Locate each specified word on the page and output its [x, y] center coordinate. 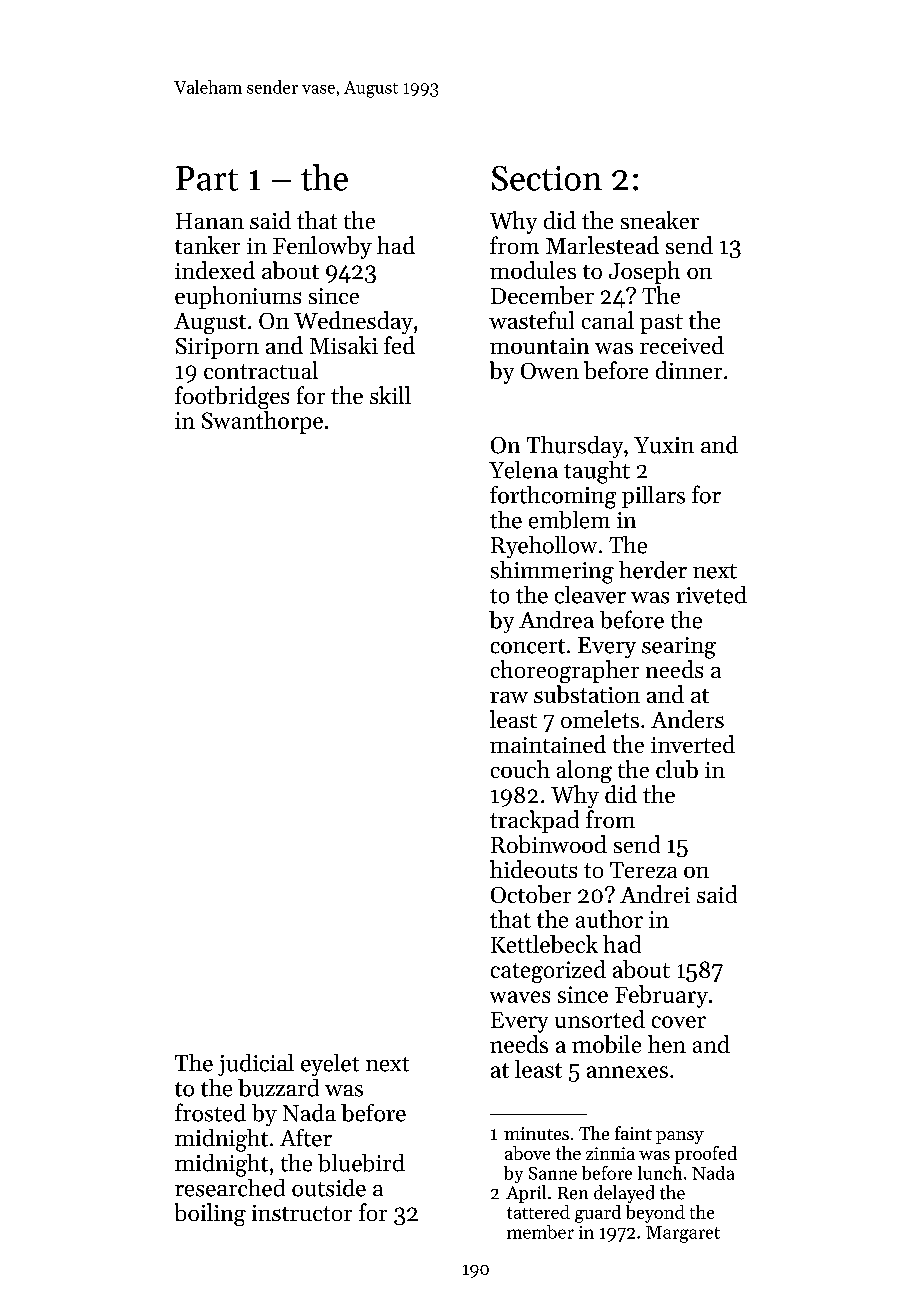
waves [520, 997]
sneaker [660, 220]
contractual [261, 370]
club [677, 769]
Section [547, 178]
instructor [302, 1213]
